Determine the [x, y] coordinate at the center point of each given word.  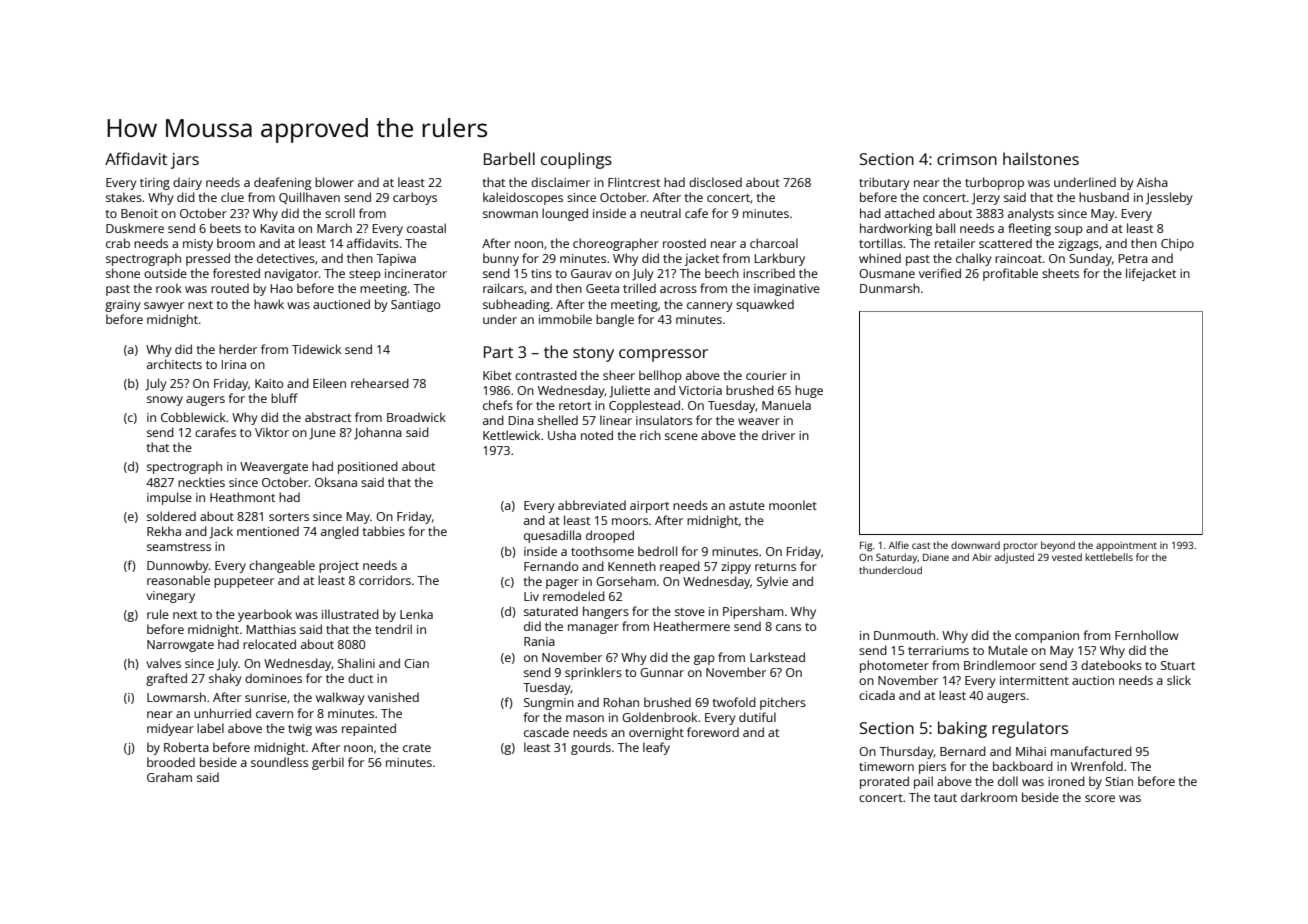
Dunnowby [178, 566]
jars [185, 161]
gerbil [328, 763]
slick [1179, 680]
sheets [1060, 273]
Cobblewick [193, 417]
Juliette [629, 391]
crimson [967, 159]
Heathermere [692, 626]
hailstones [1041, 158]
